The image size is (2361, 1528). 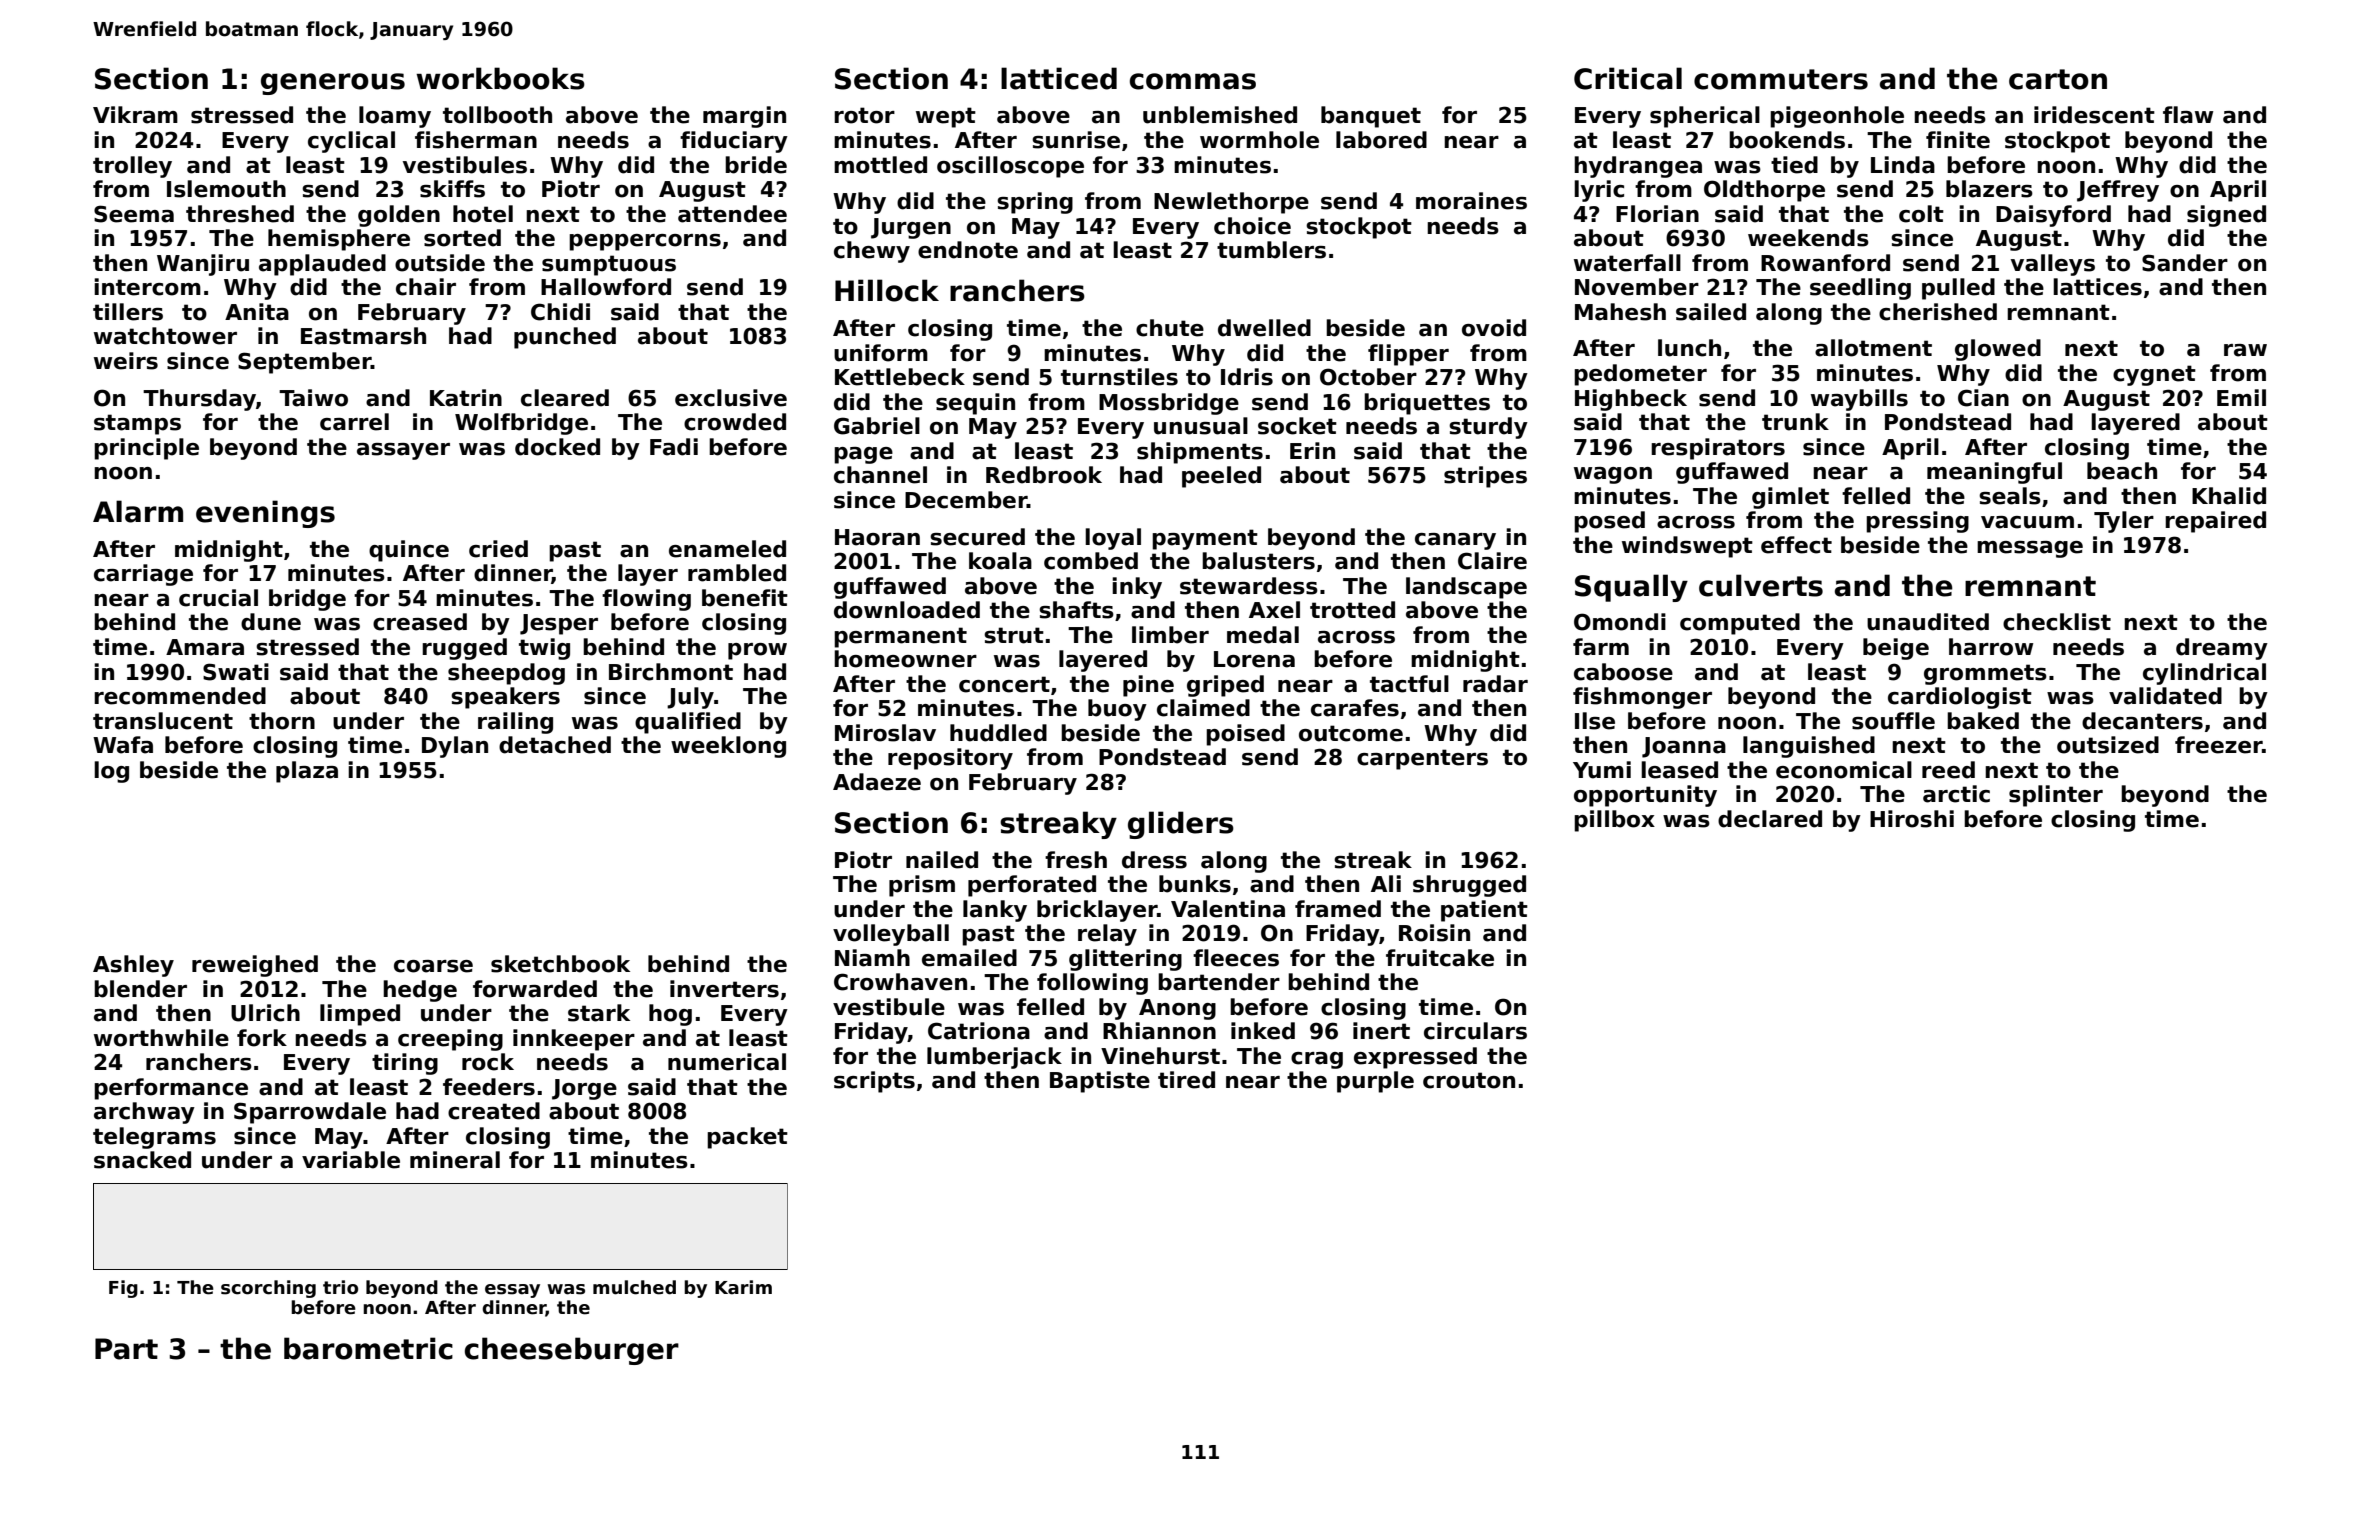 I want to click on socket, so click(x=1297, y=426).
